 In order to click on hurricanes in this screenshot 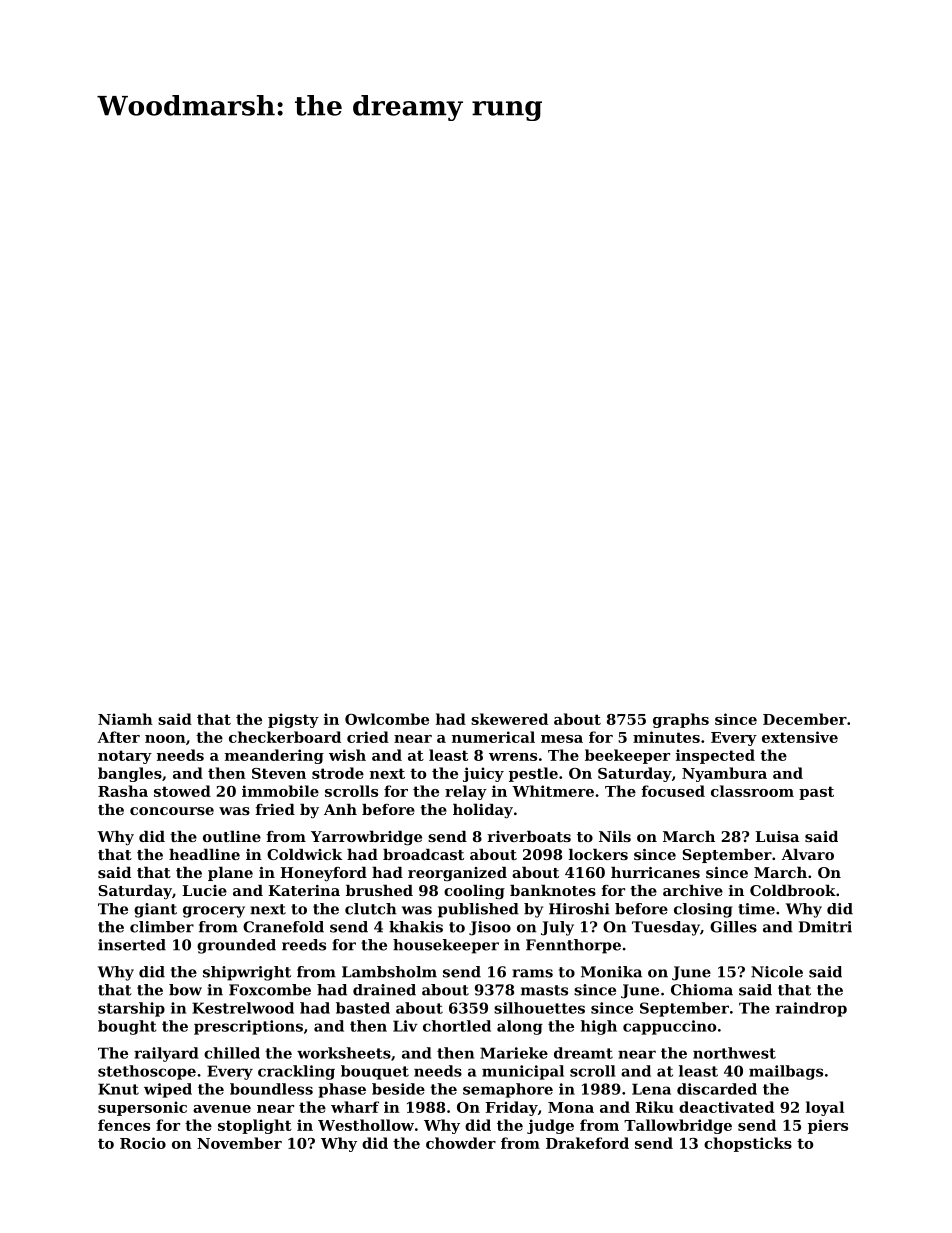, I will do `click(655, 872)`.
